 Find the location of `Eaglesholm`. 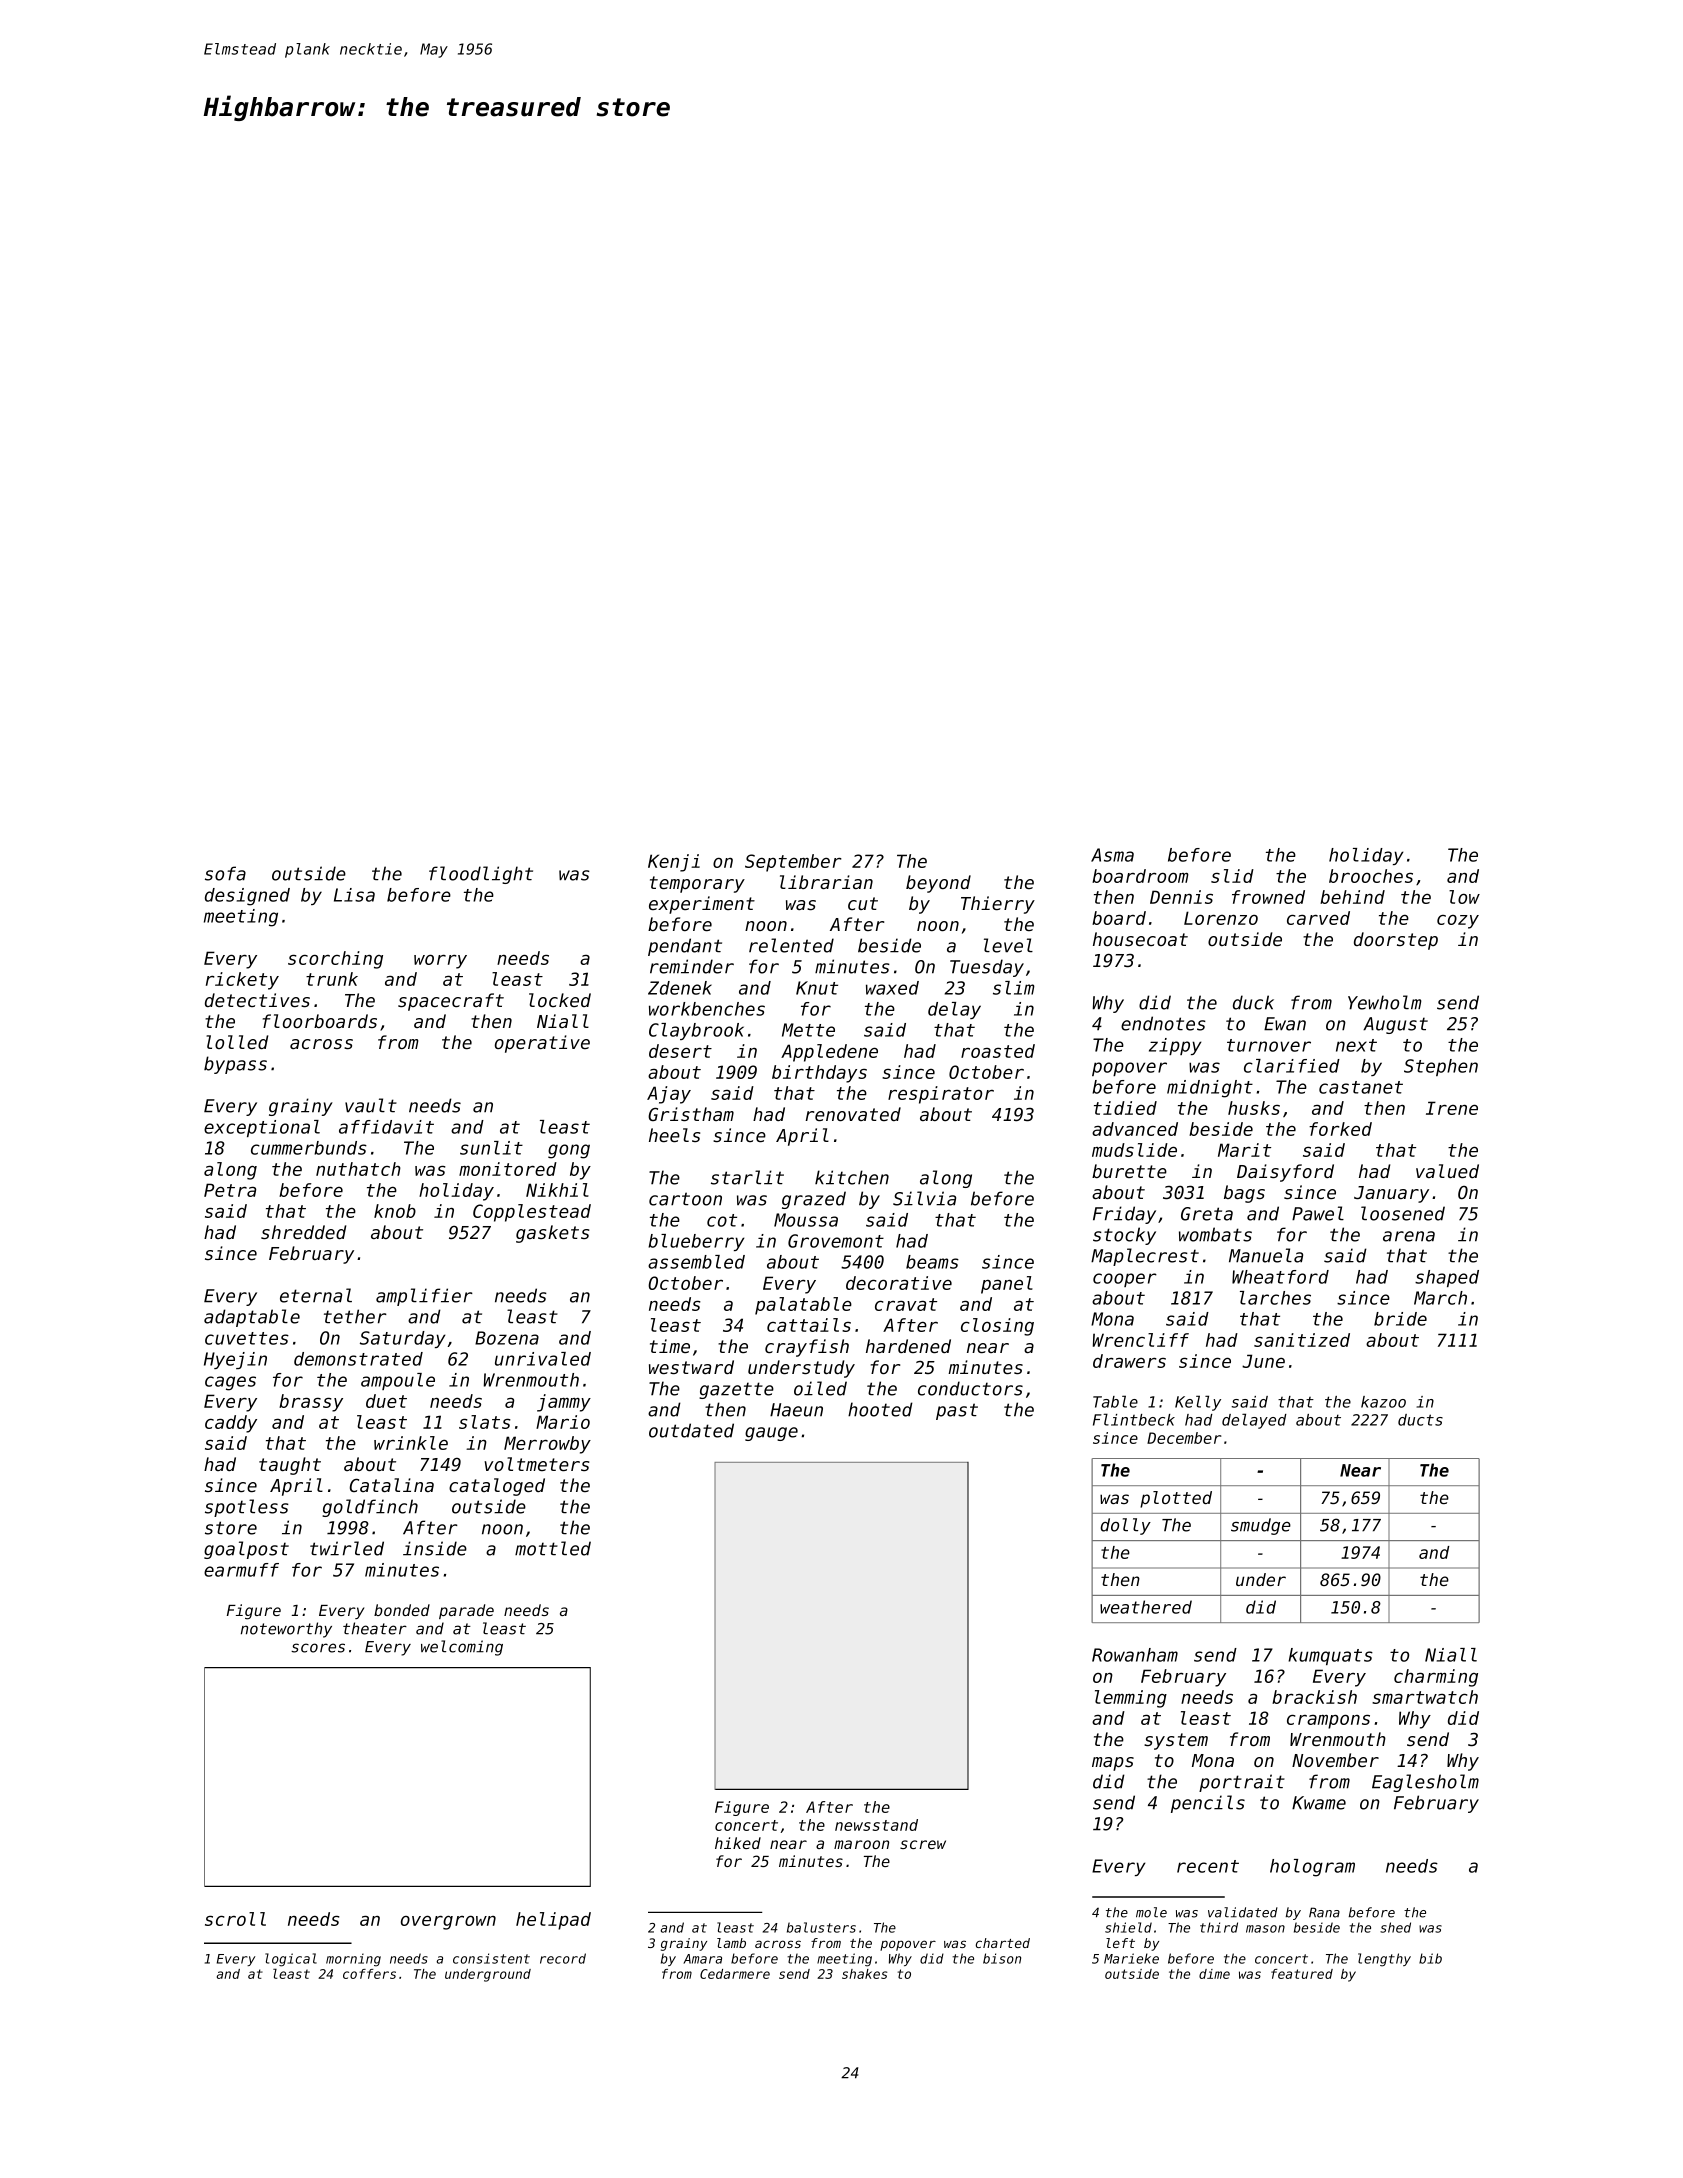

Eaglesholm is located at coordinates (1425, 1783).
